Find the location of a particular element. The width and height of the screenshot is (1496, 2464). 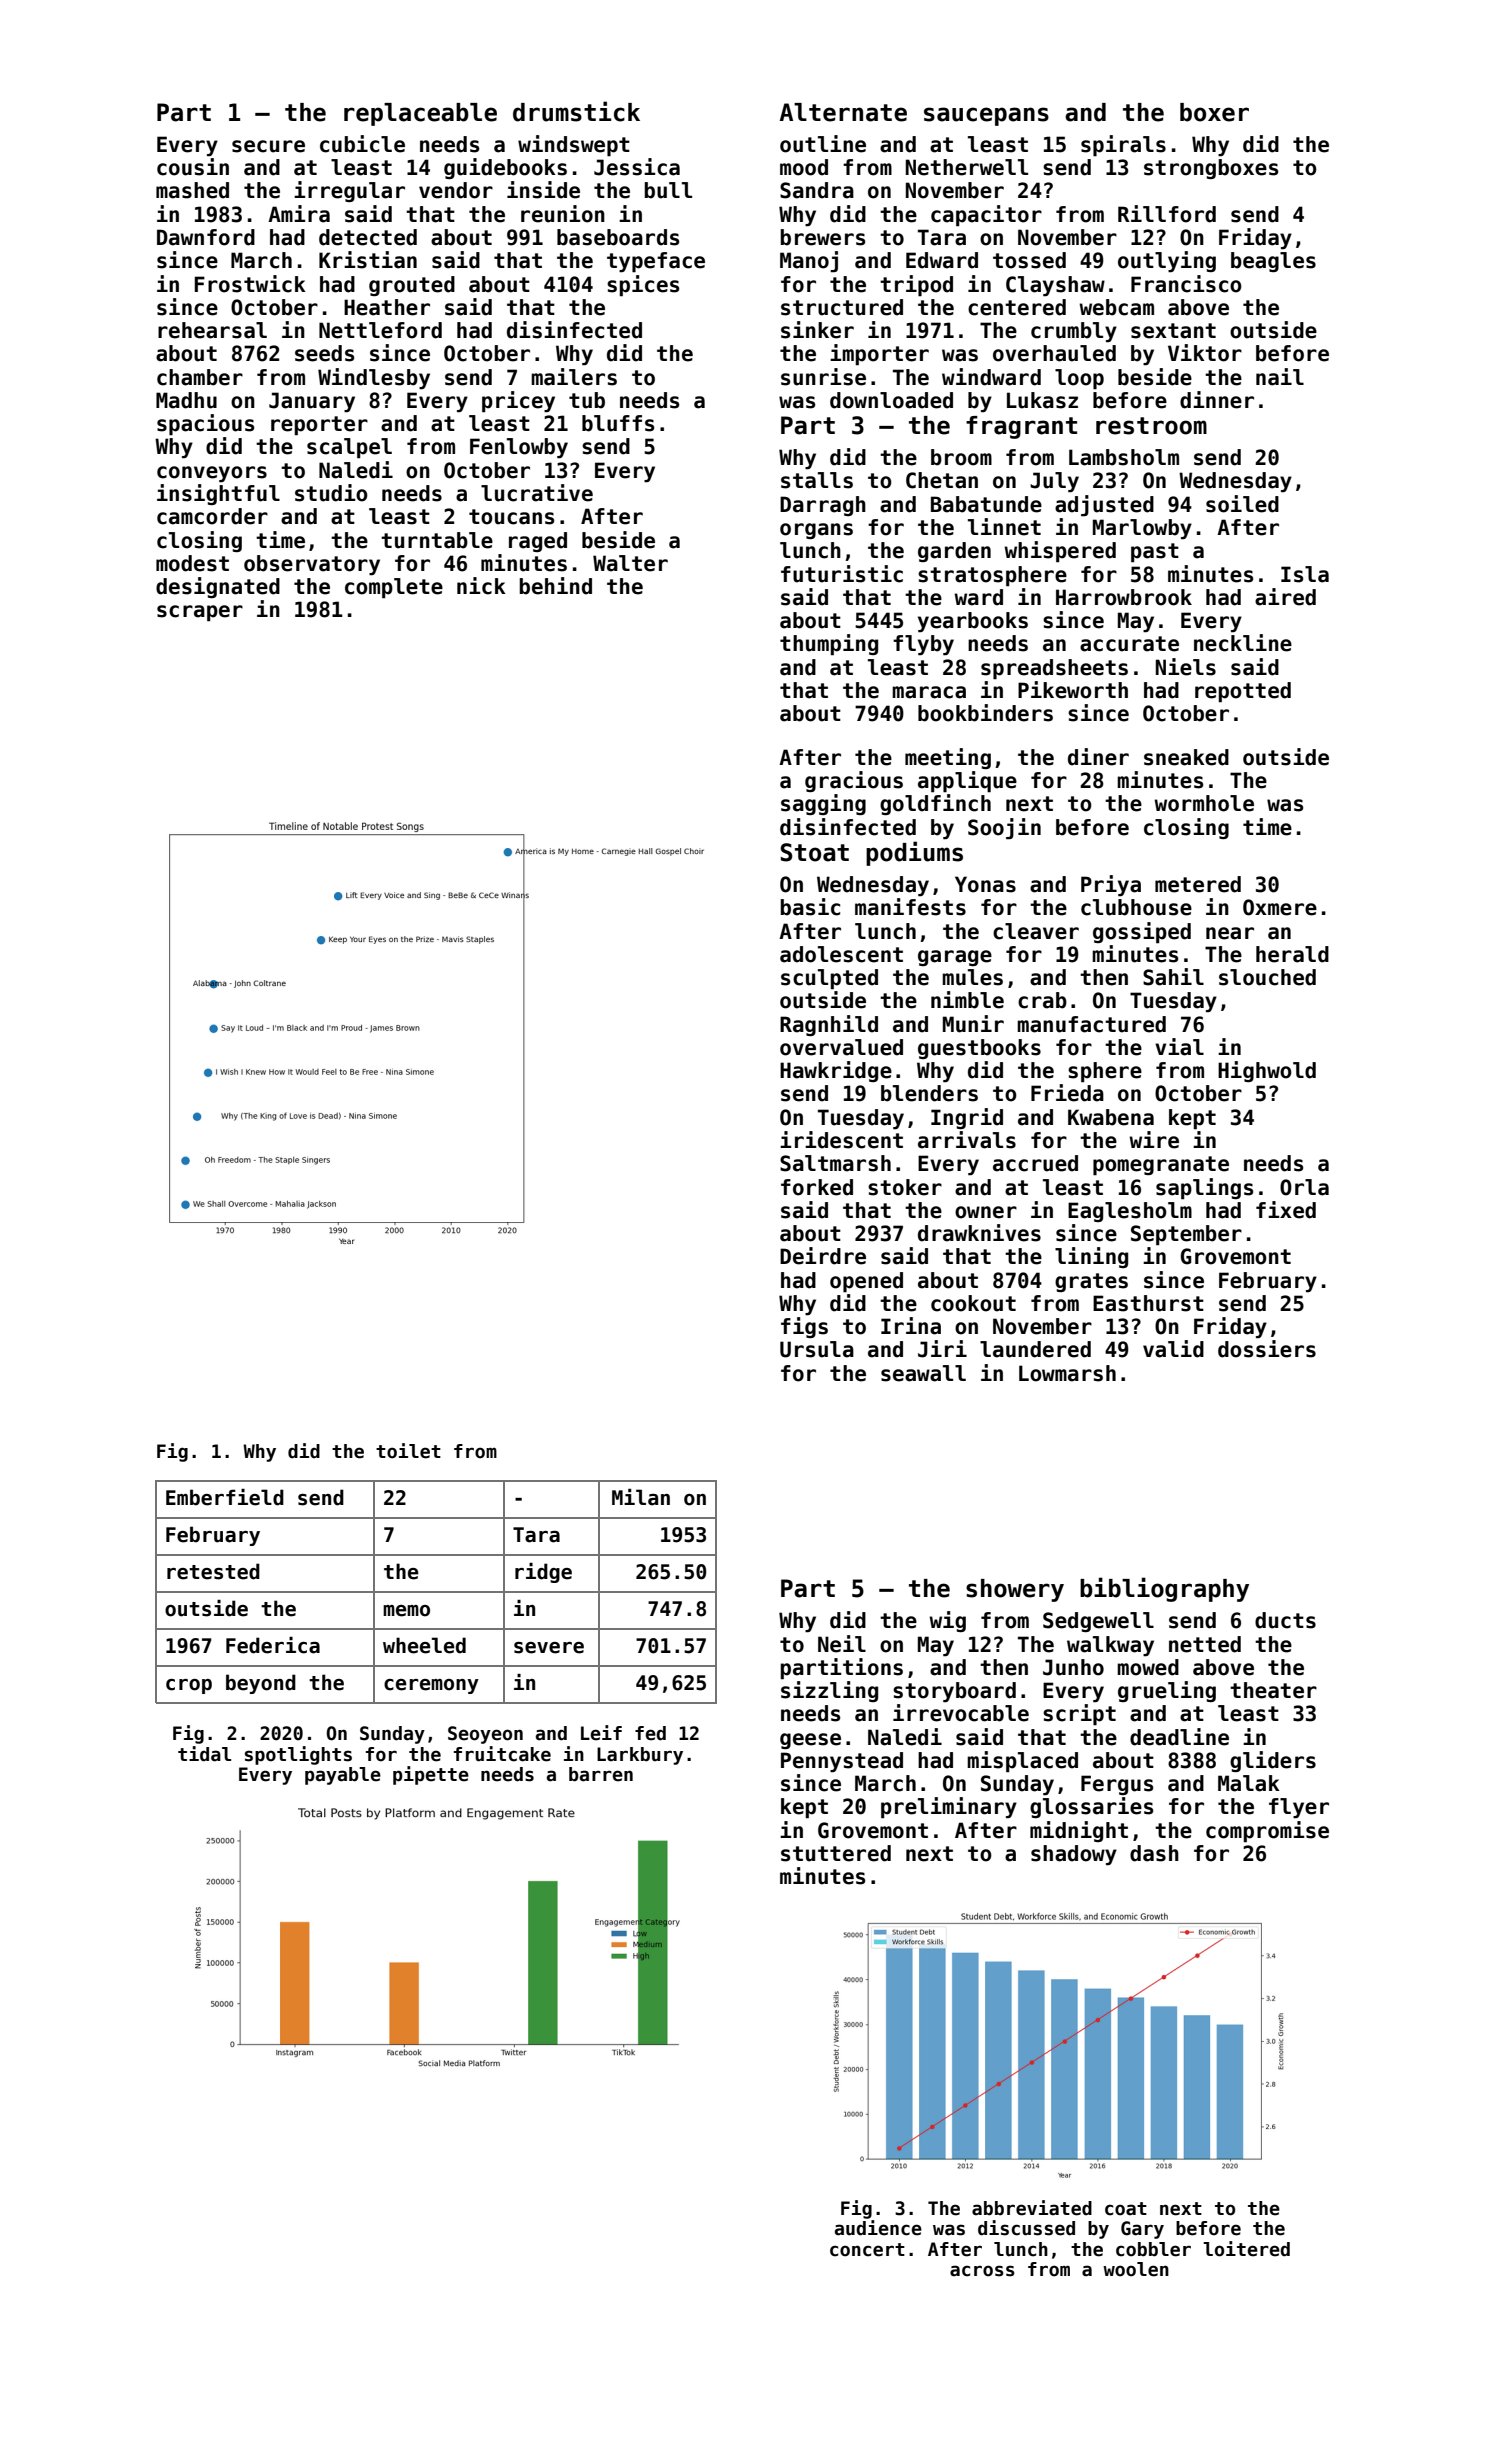

Frieda is located at coordinates (1067, 1093).
